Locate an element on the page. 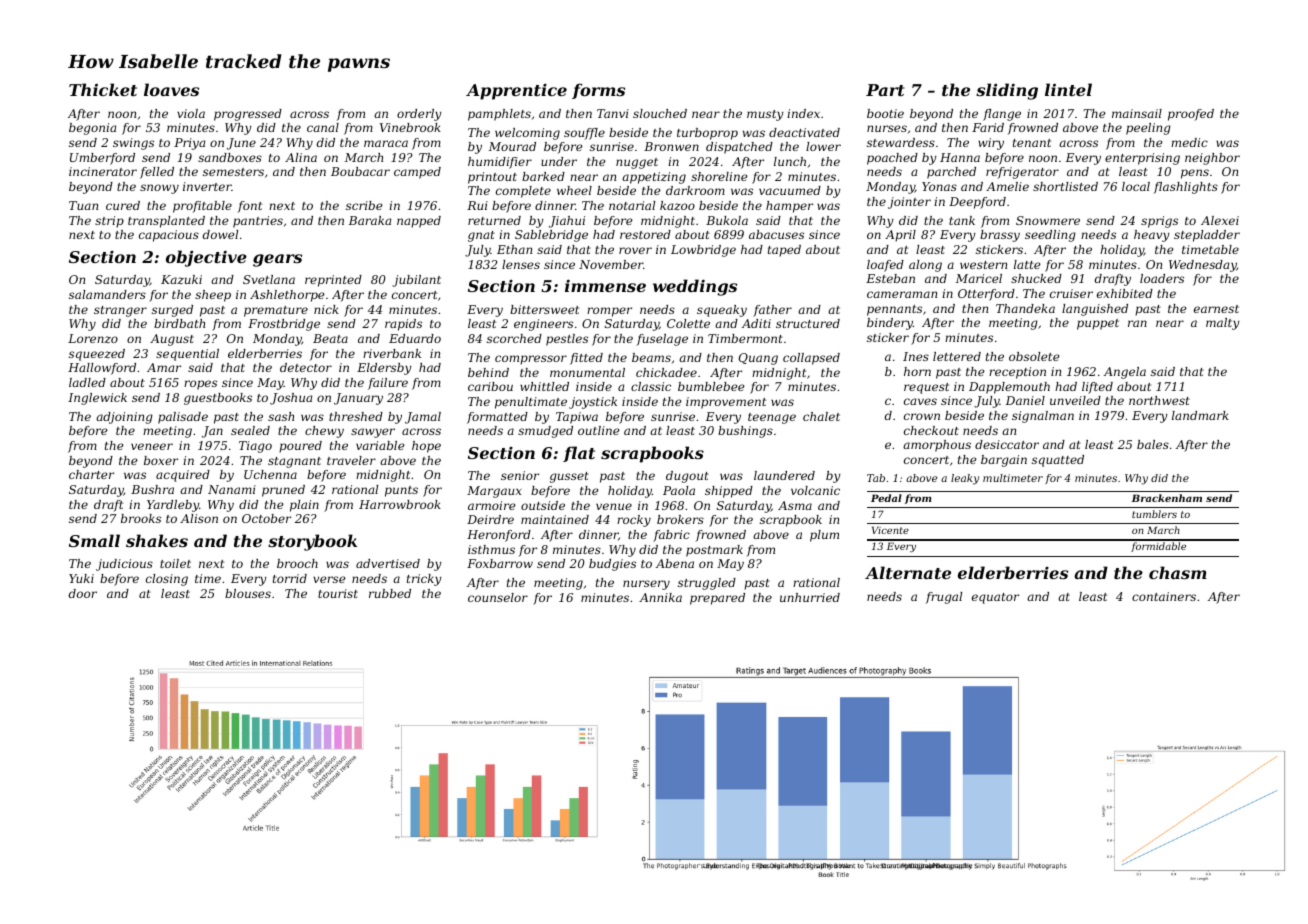 Image resolution: width=1308 pixels, height=924 pixels. hamper is located at coordinates (789, 207).
